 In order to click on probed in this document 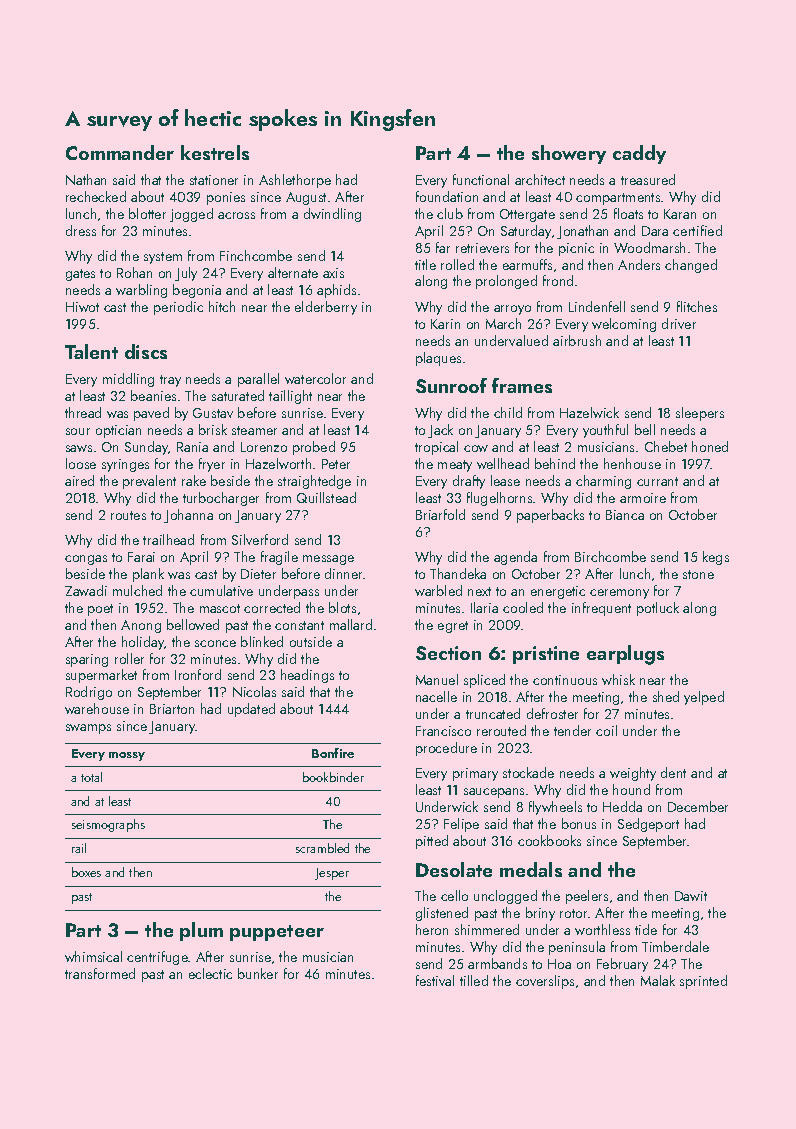, I will do `click(314, 448)`.
